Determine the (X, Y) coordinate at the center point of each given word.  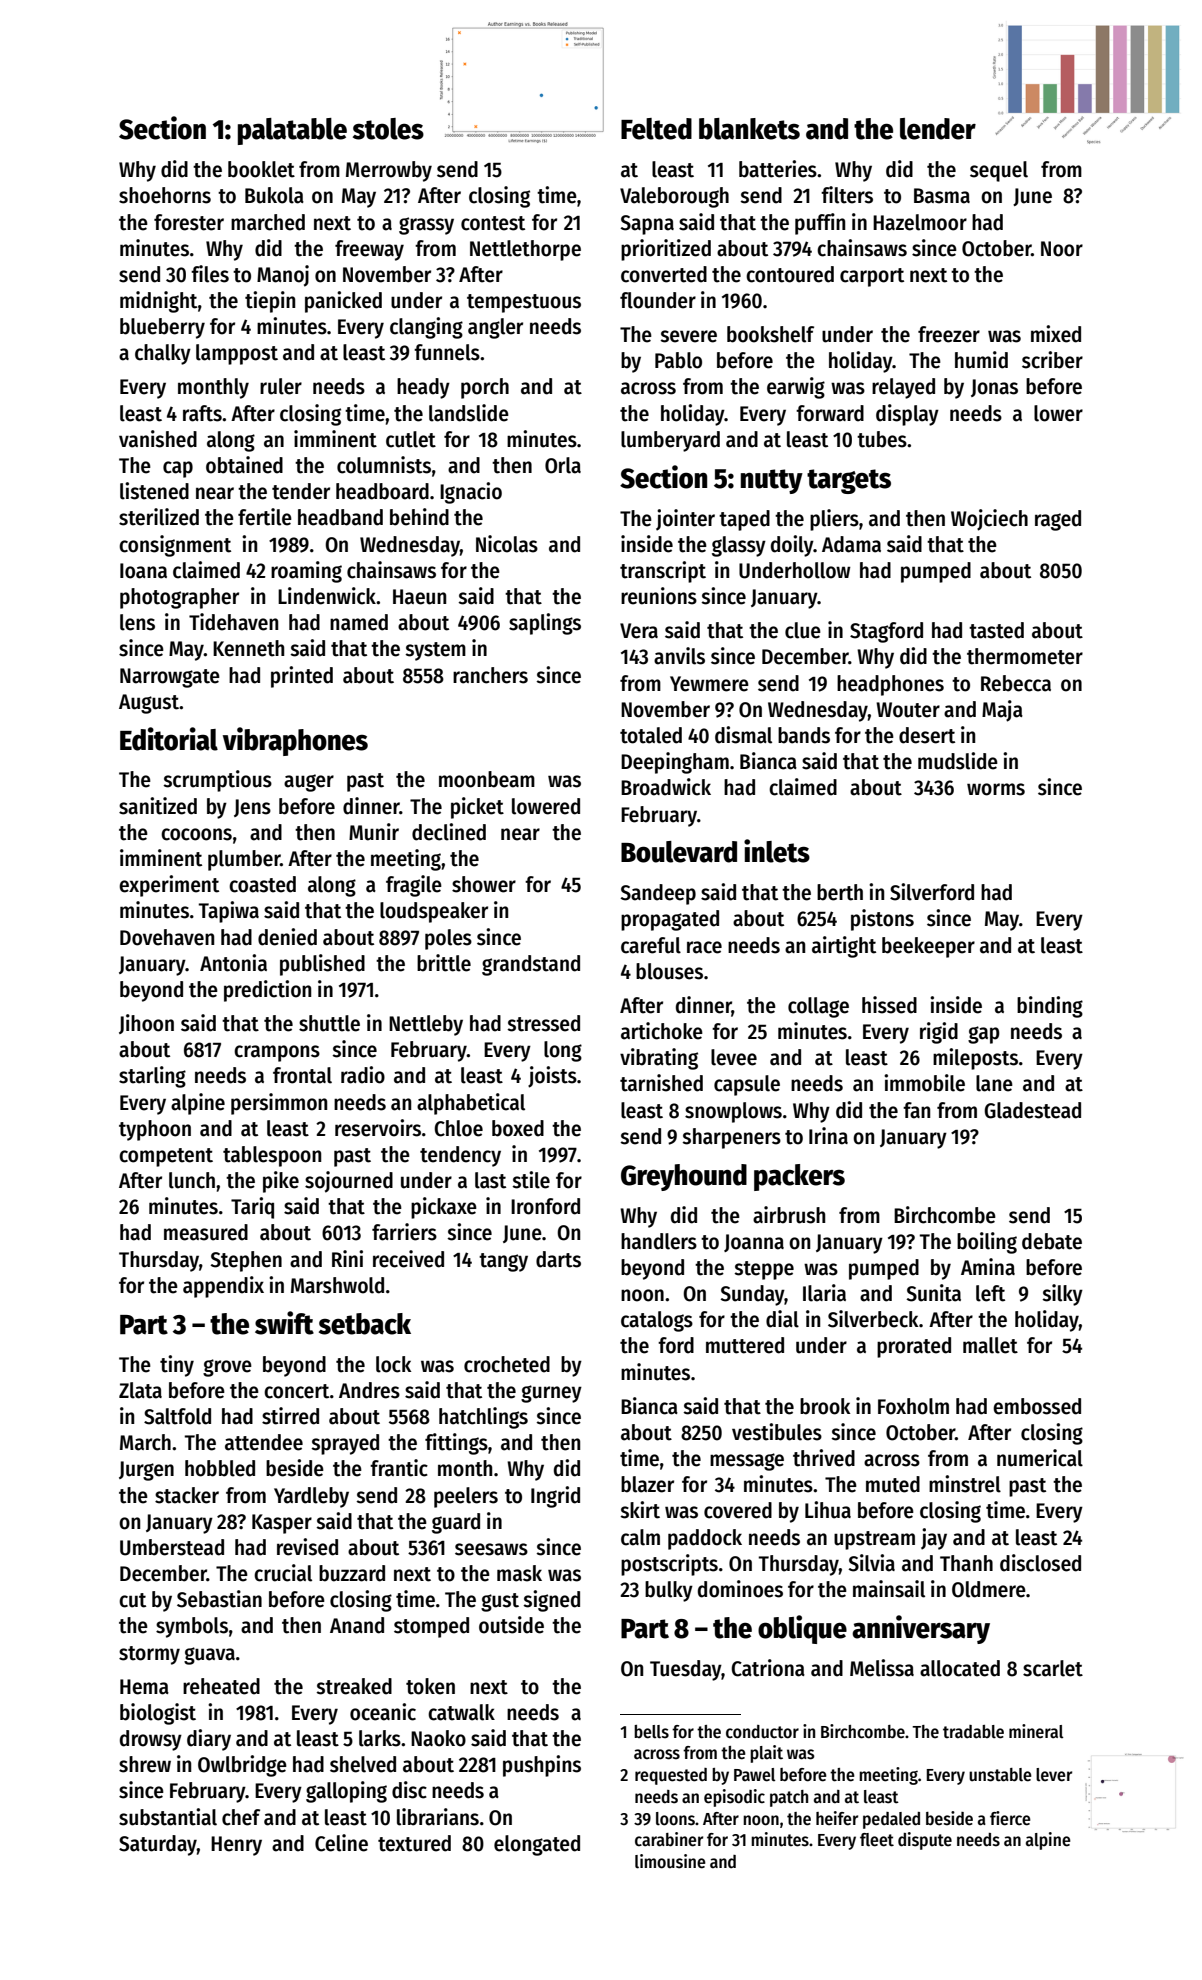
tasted (996, 630)
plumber (244, 860)
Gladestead (1032, 1110)
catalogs (657, 1321)
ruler (281, 386)
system (435, 651)
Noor (1062, 249)
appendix (223, 1287)
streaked (354, 1686)
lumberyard (670, 441)
